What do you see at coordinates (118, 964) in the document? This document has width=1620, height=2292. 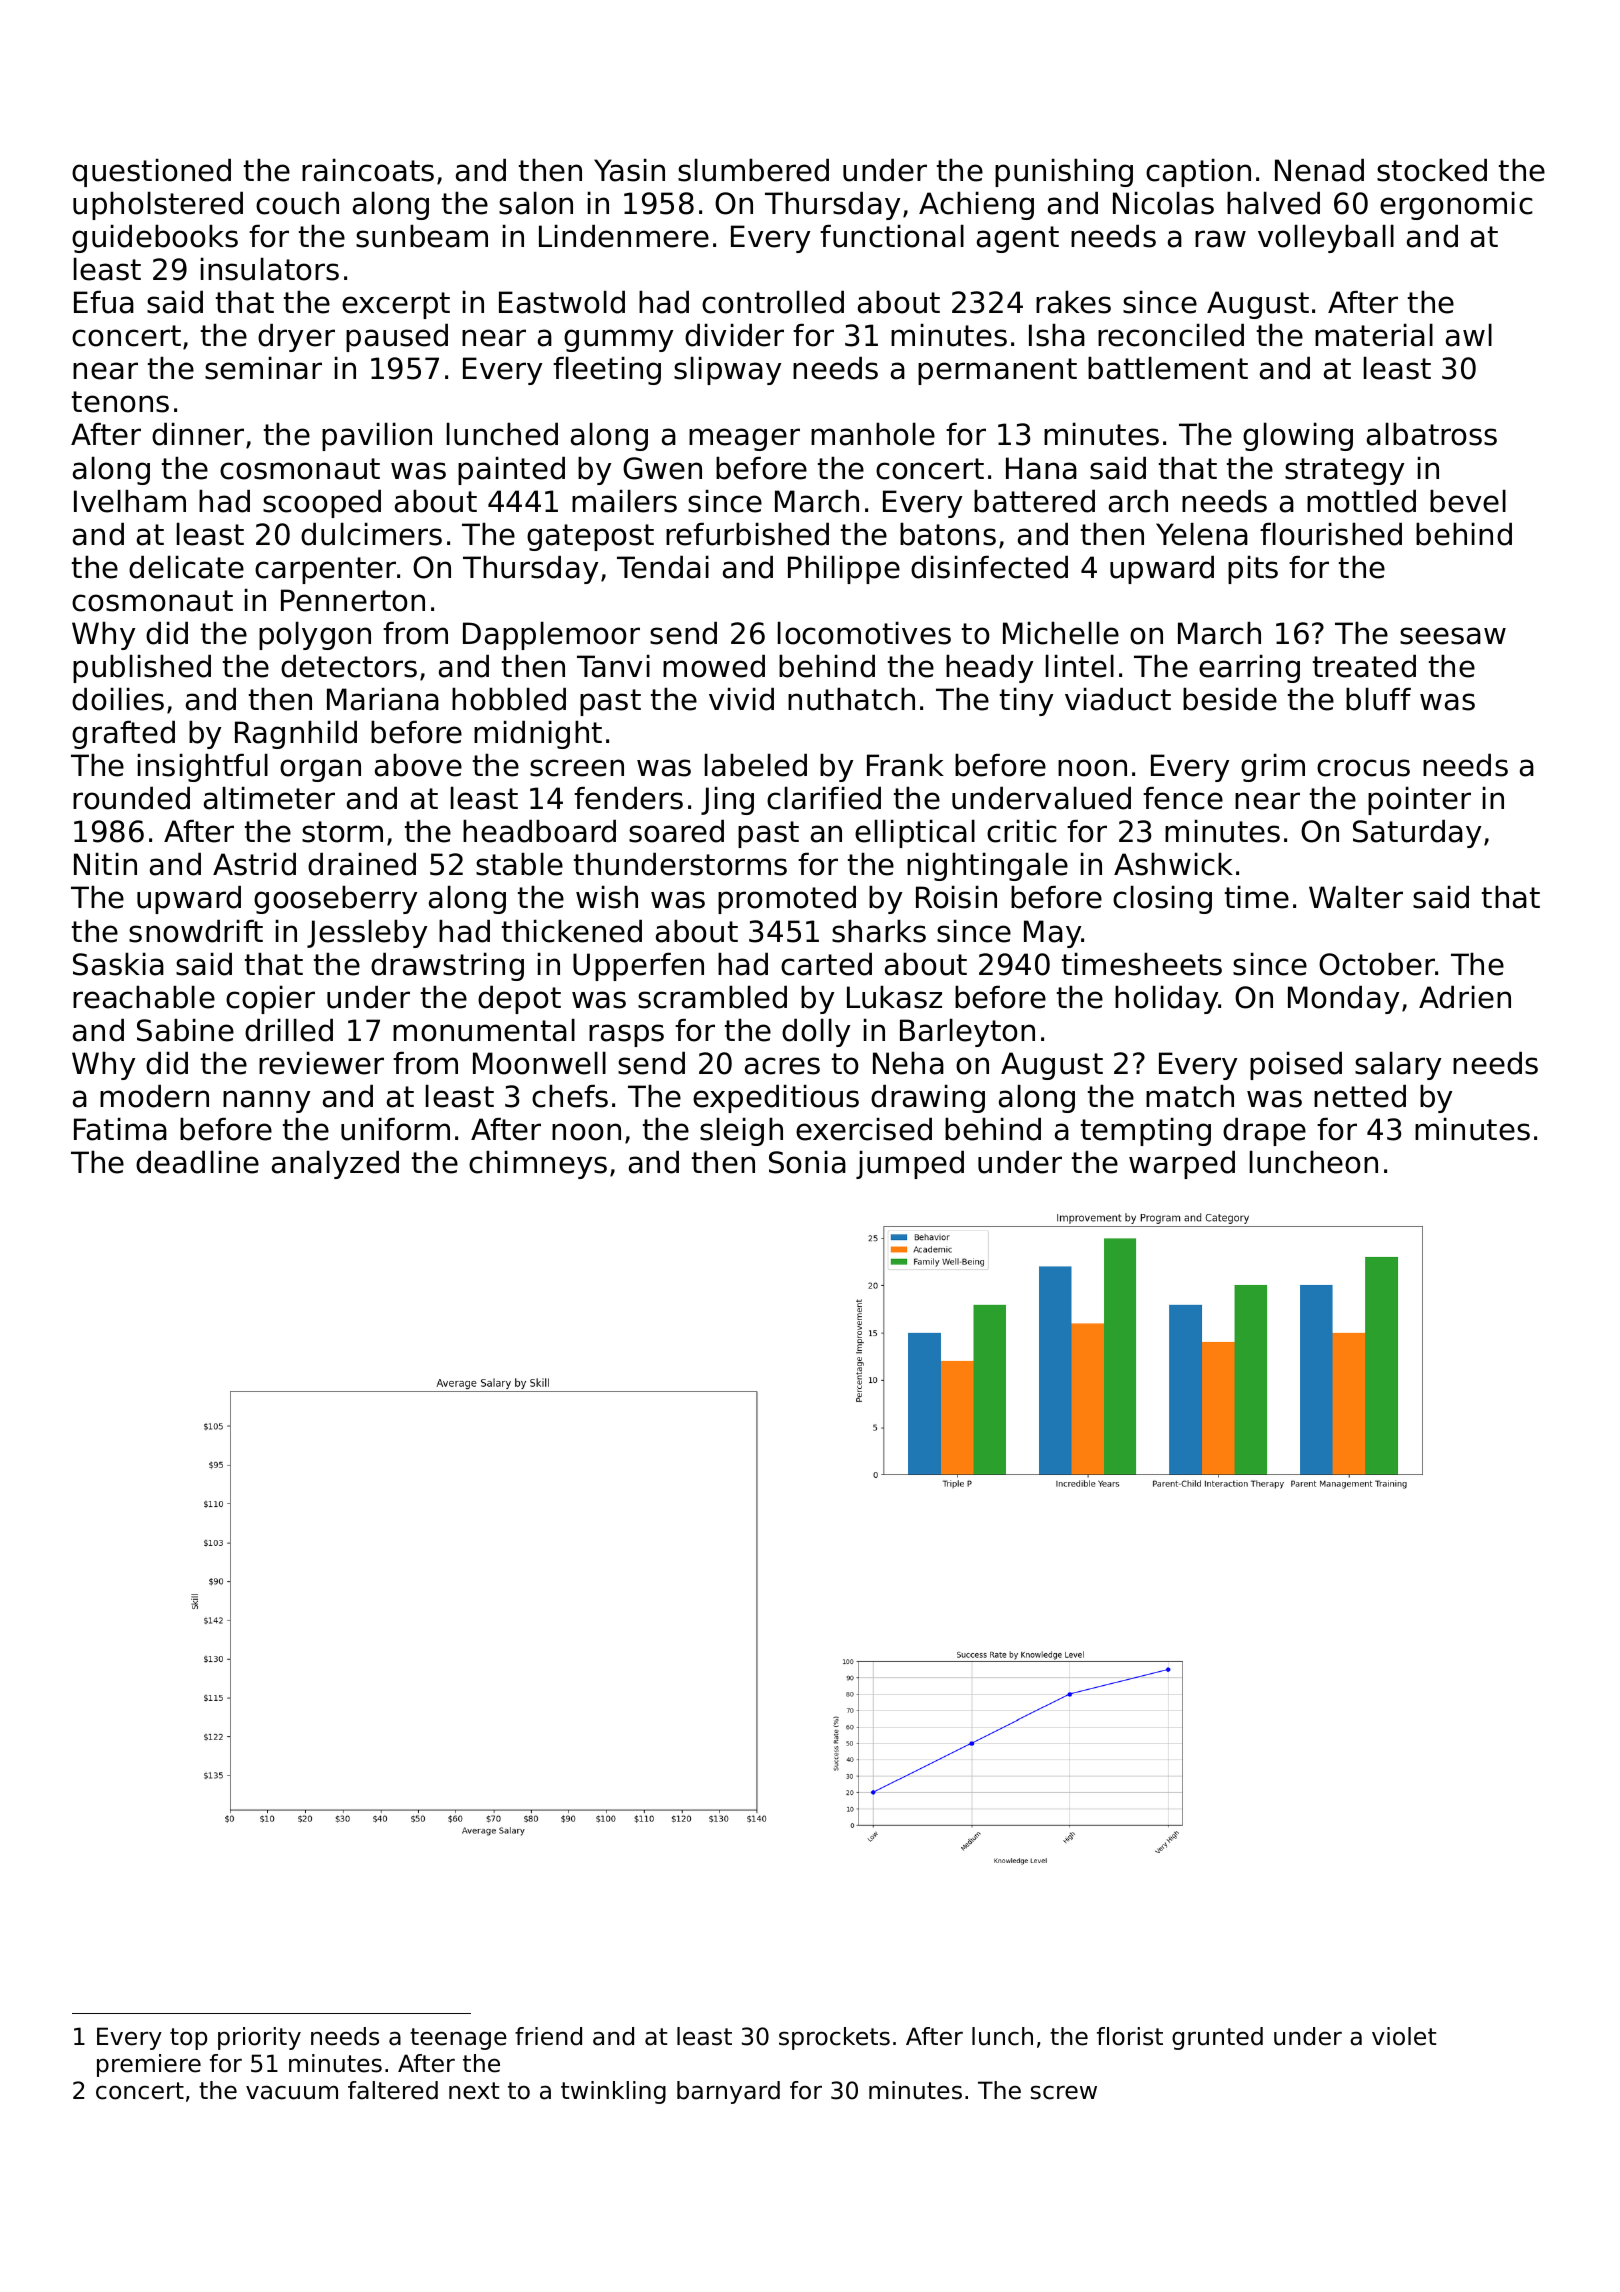 I see `Saskia` at bounding box center [118, 964].
